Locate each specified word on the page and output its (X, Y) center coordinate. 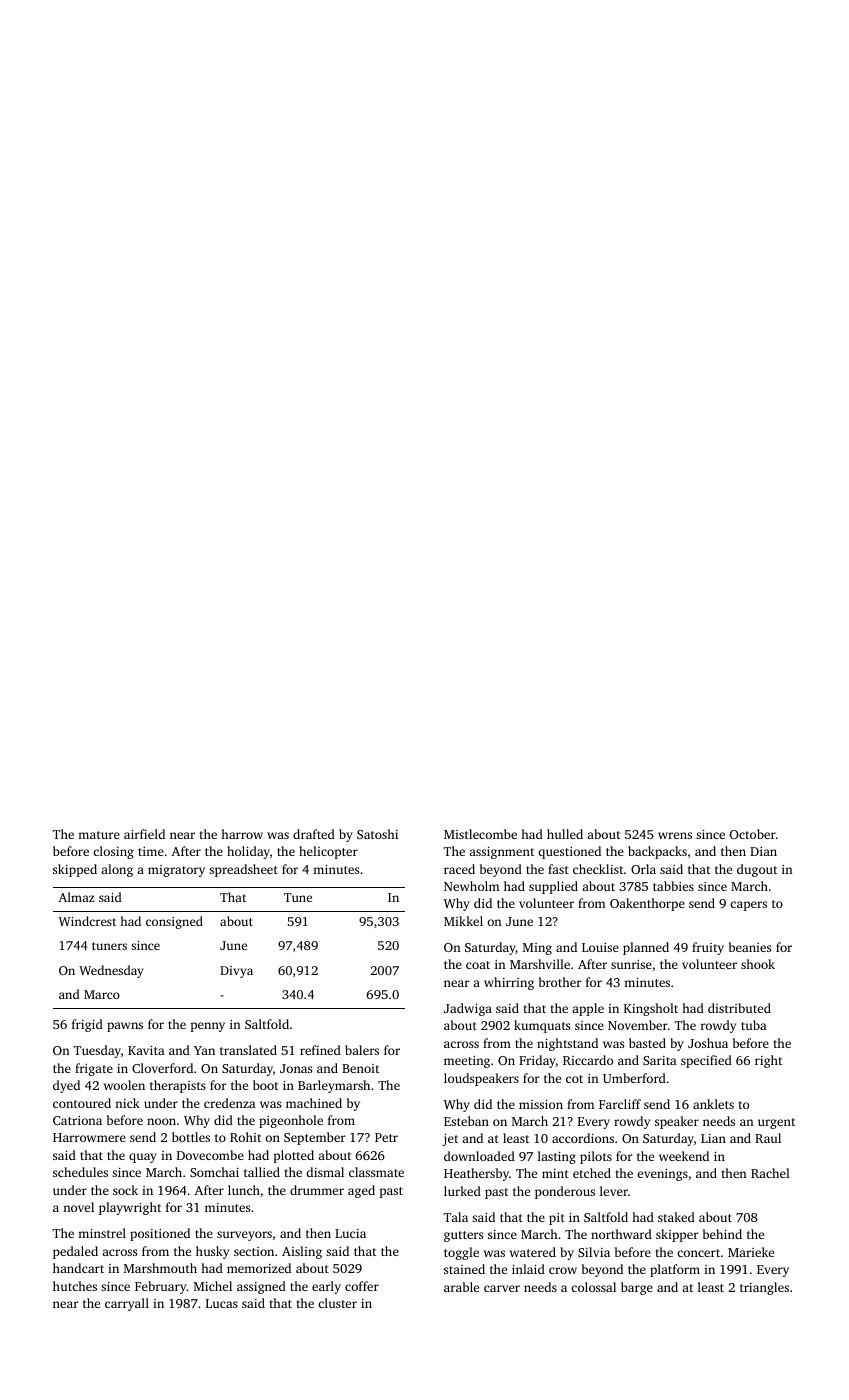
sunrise (631, 964)
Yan (204, 1050)
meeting (467, 1062)
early (326, 1287)
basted (647, 1043)
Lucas (222, 1303)
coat (478, 965)
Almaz (76, 897)
